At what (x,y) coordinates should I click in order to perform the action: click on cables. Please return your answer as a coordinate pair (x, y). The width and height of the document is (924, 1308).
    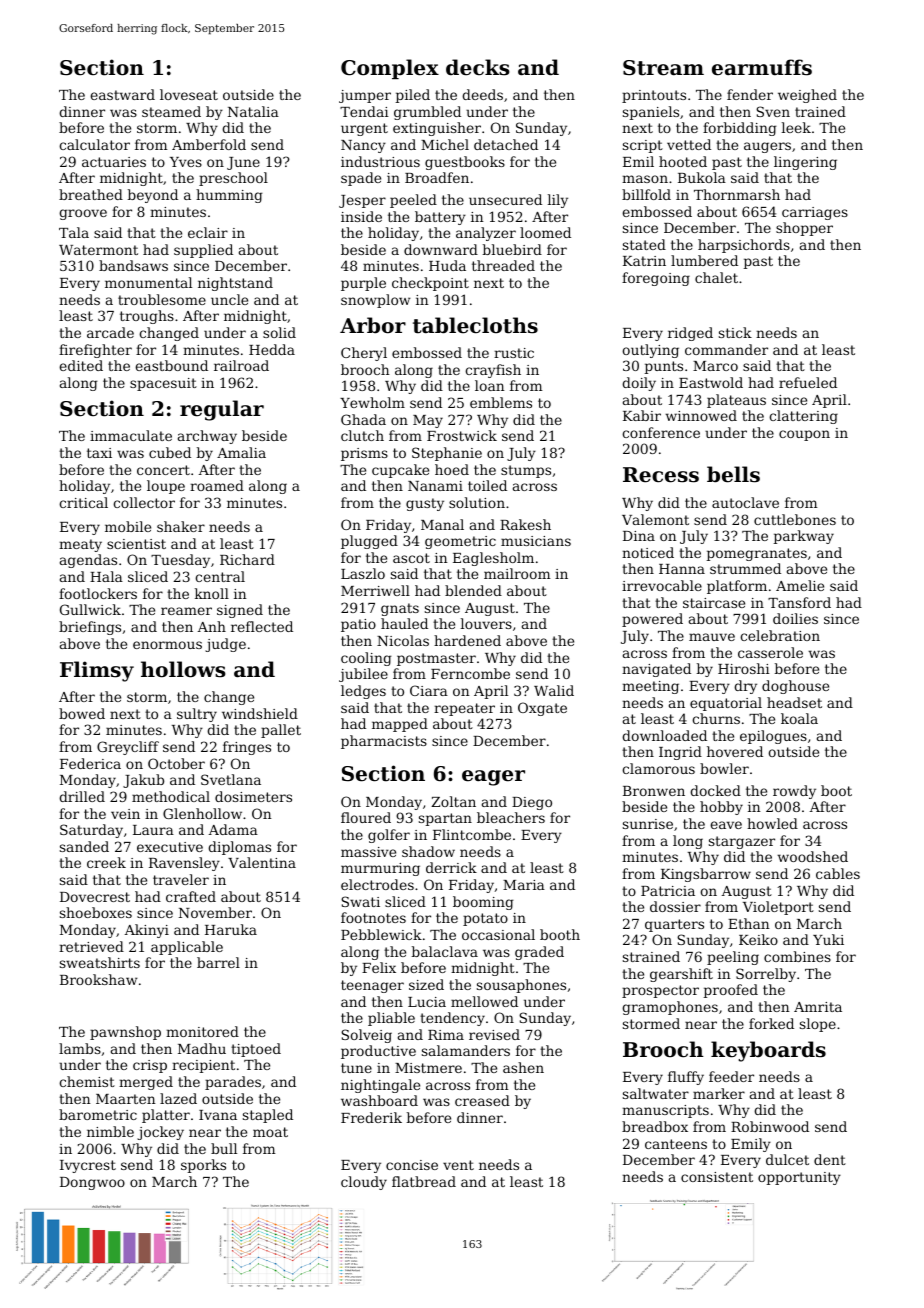
    Looking at the image, I should click on (838, 873).
